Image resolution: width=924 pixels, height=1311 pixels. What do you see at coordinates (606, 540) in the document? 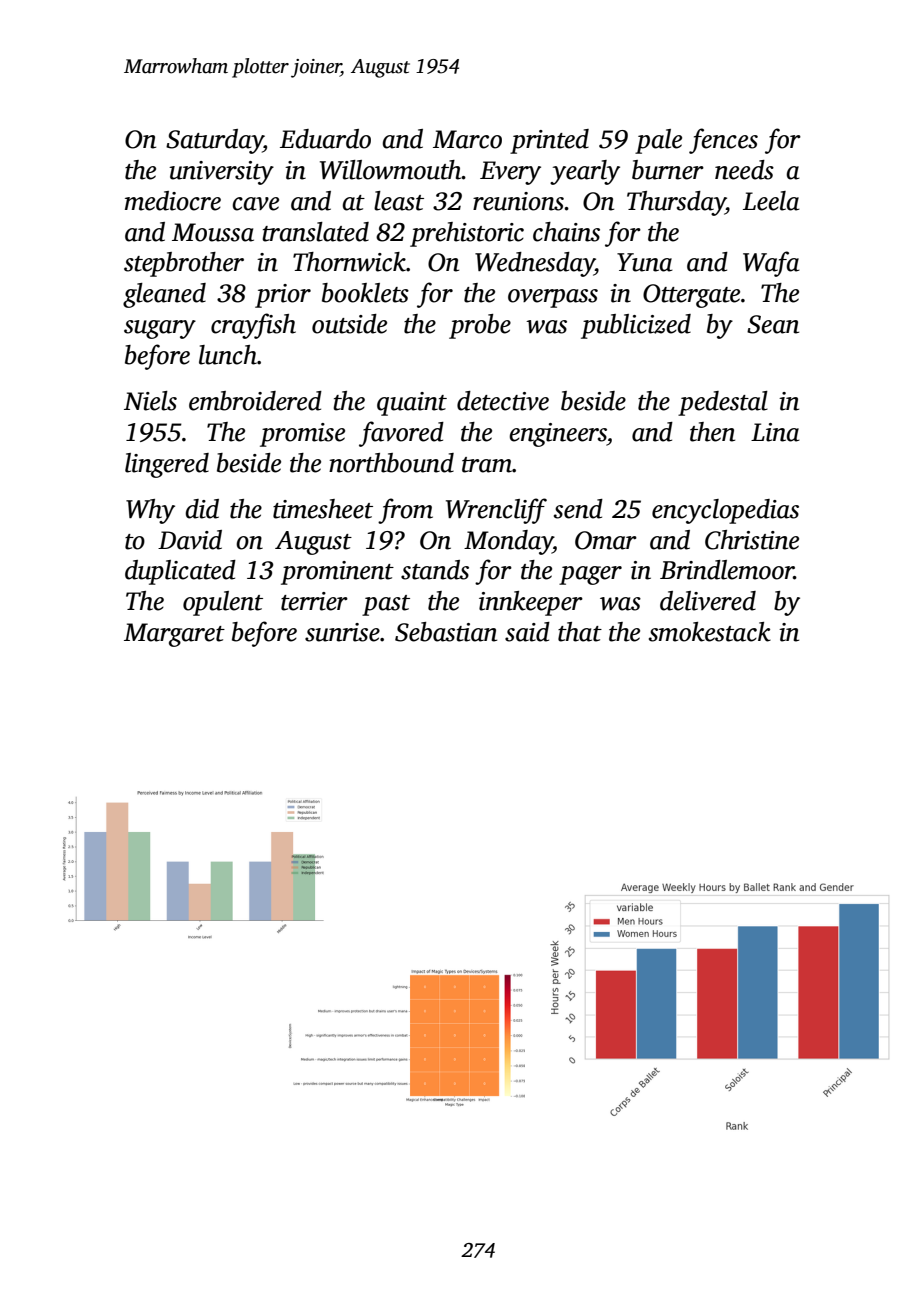
I see `Omar` at bounding box center [606, 540].
